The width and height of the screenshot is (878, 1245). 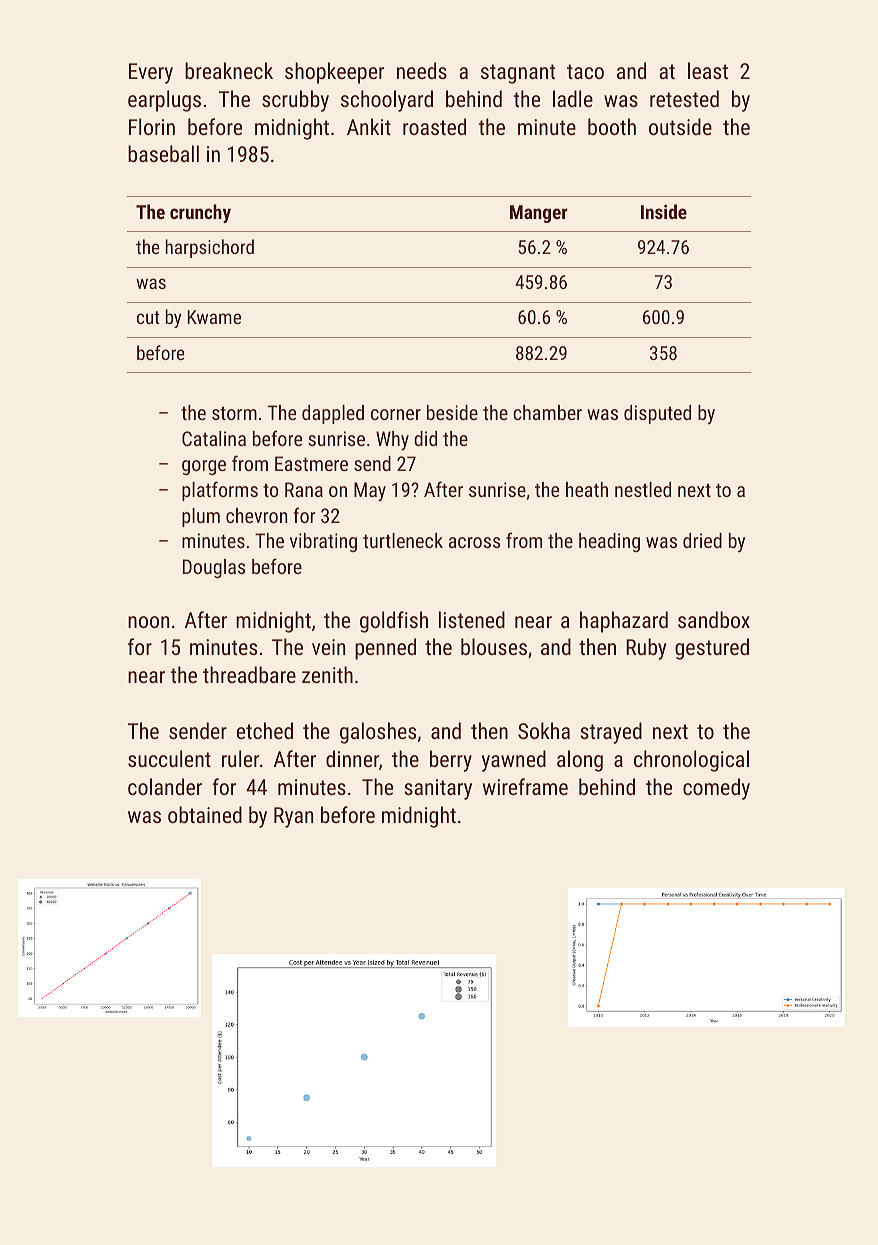 What do you see at coordinates (646, 649) in the screenshot?
I see `Ruby` at bounding box center [646, 649].
